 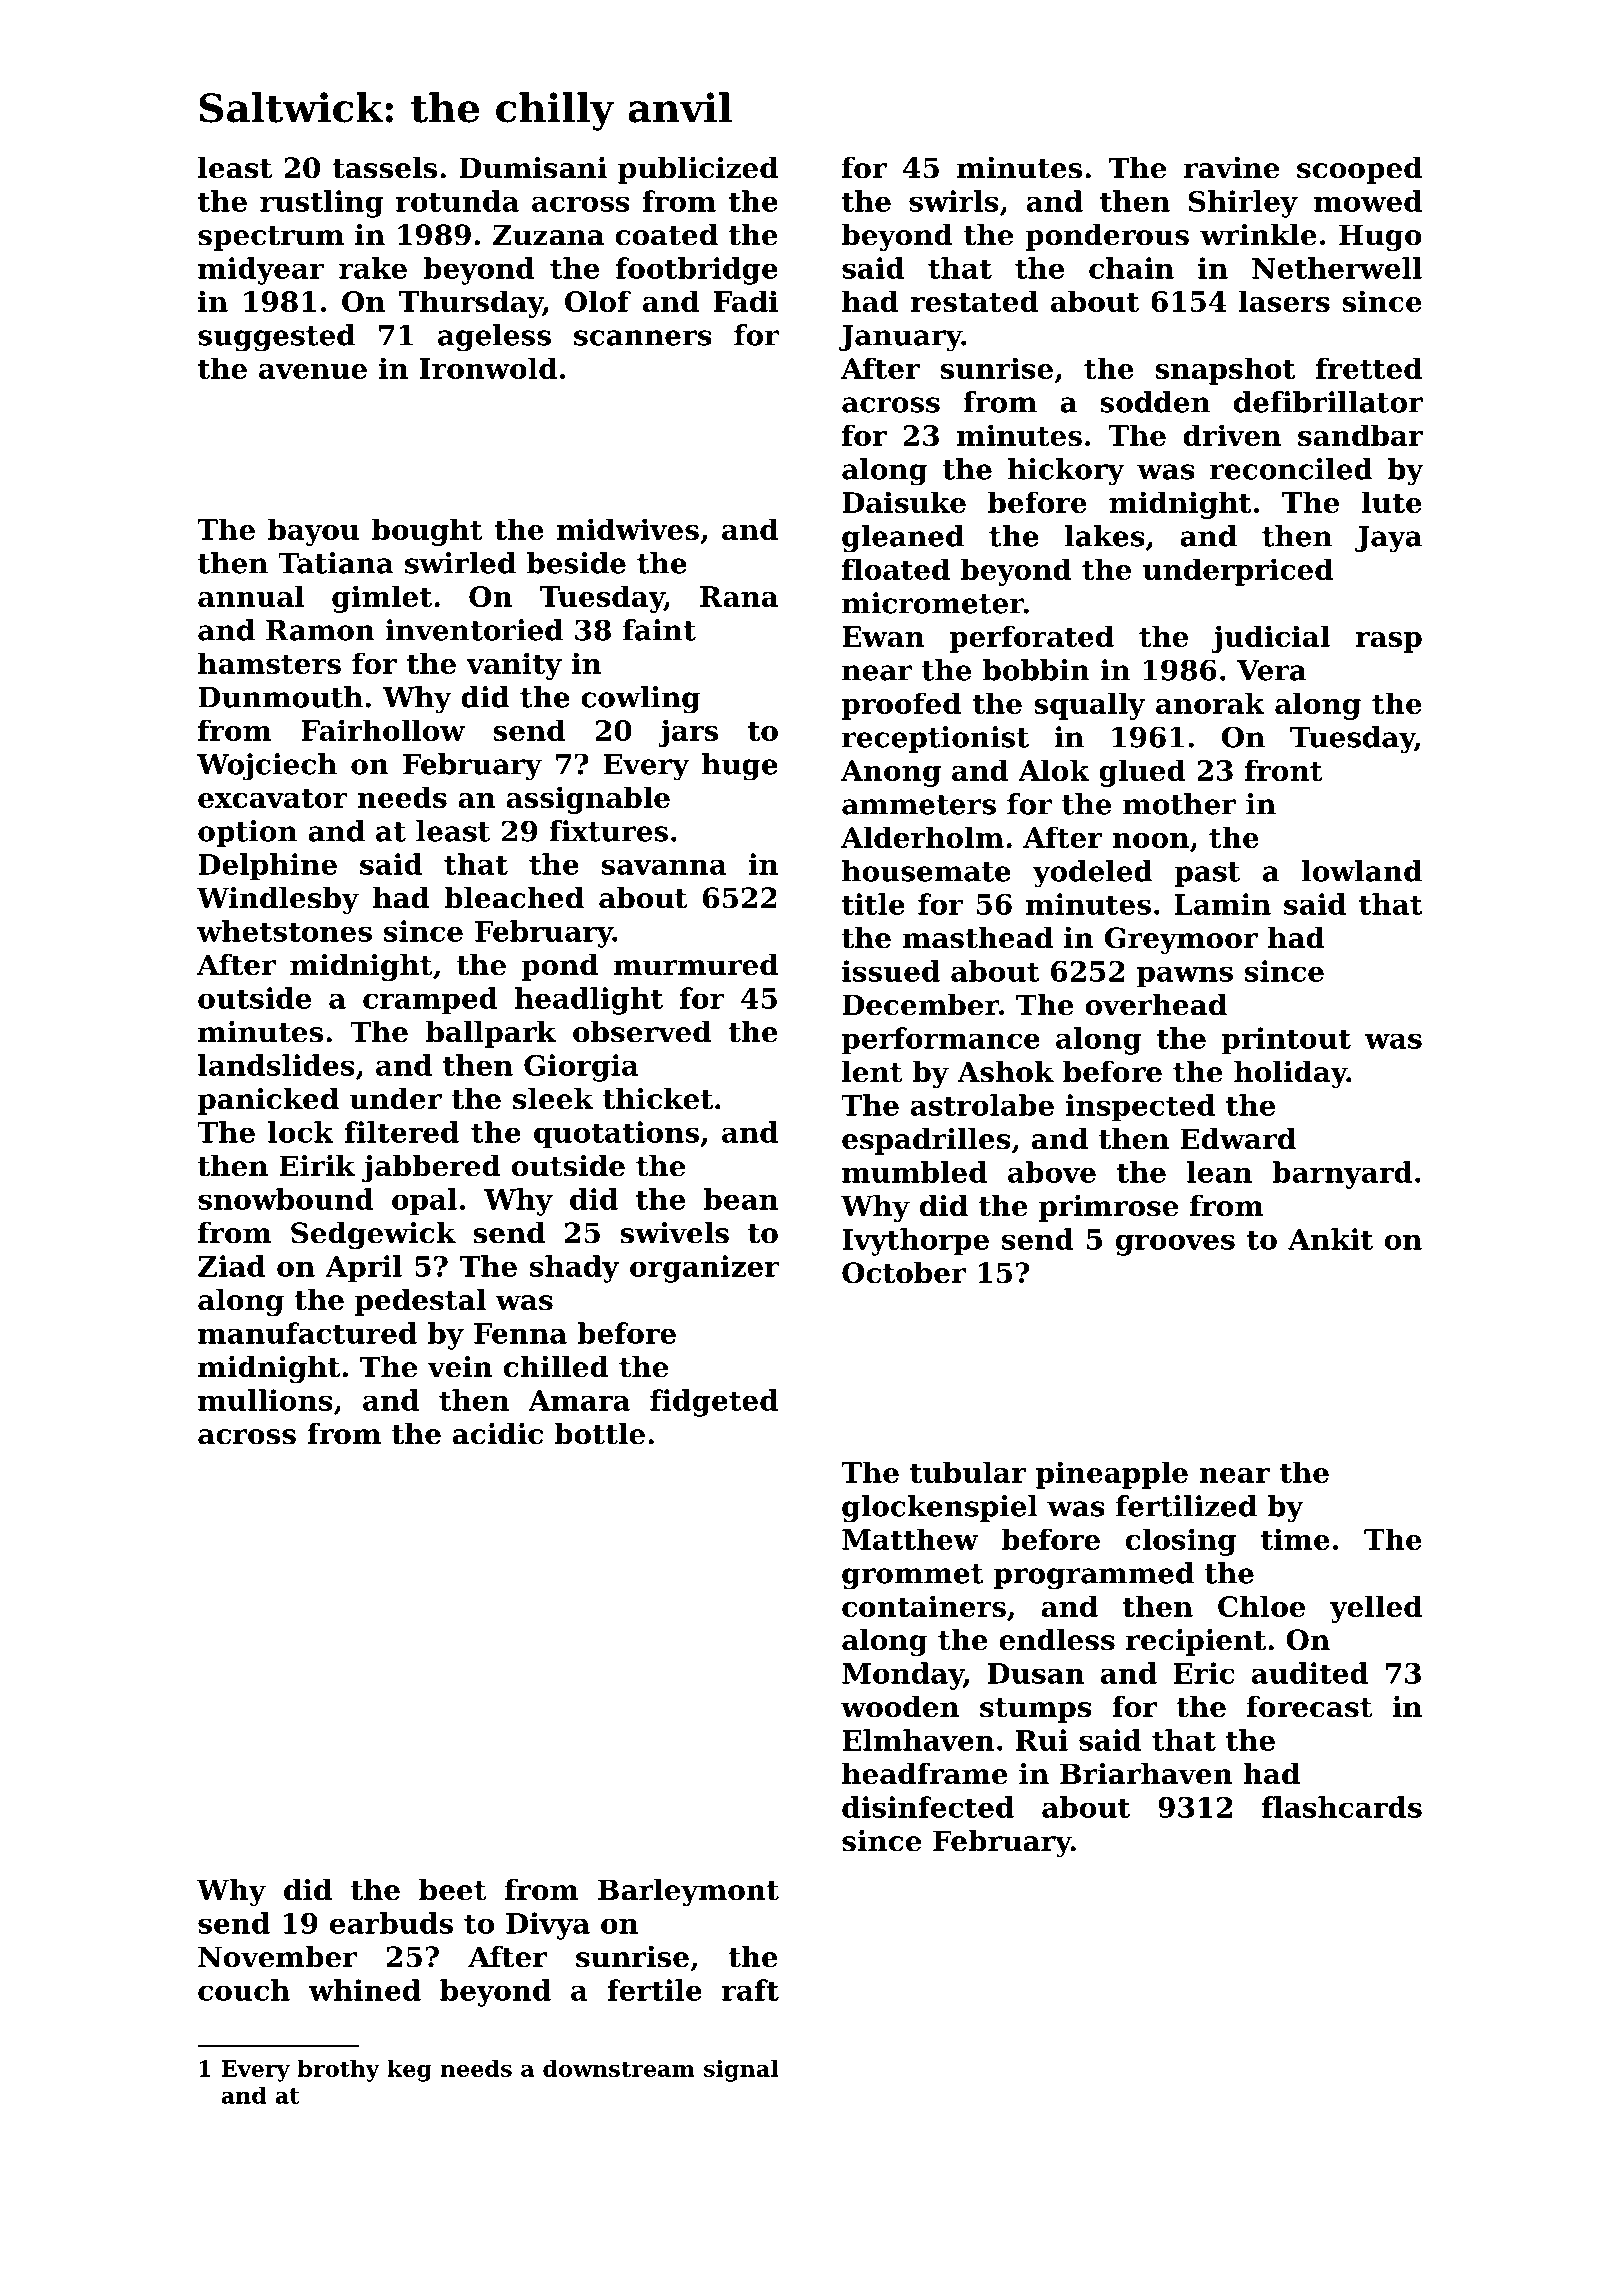 I want to click on ravine, so click(x=1231, y=168).
